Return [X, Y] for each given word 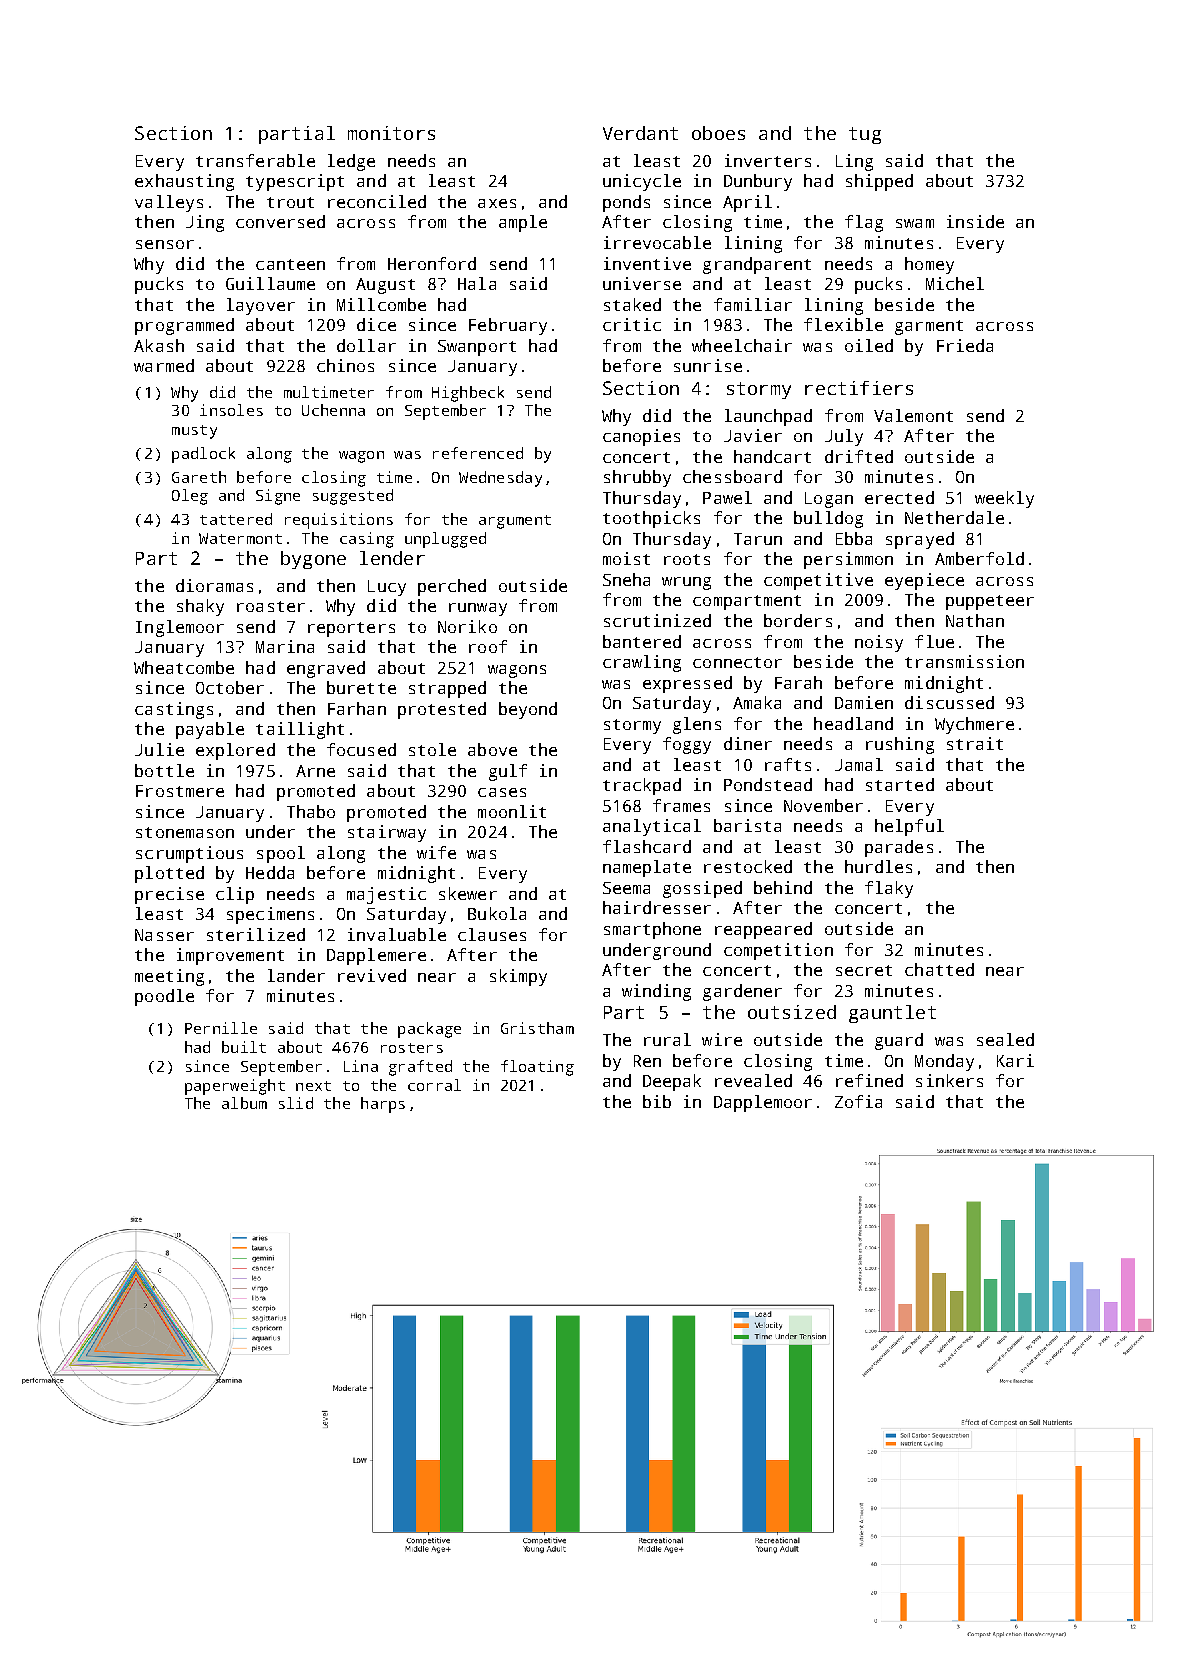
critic [632, 324]
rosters [412, 1048]
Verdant [640, 133]
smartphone [652, 930]
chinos [345, 365]
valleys [169, 203]
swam [915, 223]
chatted [939, 969]
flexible [843, 324]
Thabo [311, 811]
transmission [964, 661]
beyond [528, 710]
